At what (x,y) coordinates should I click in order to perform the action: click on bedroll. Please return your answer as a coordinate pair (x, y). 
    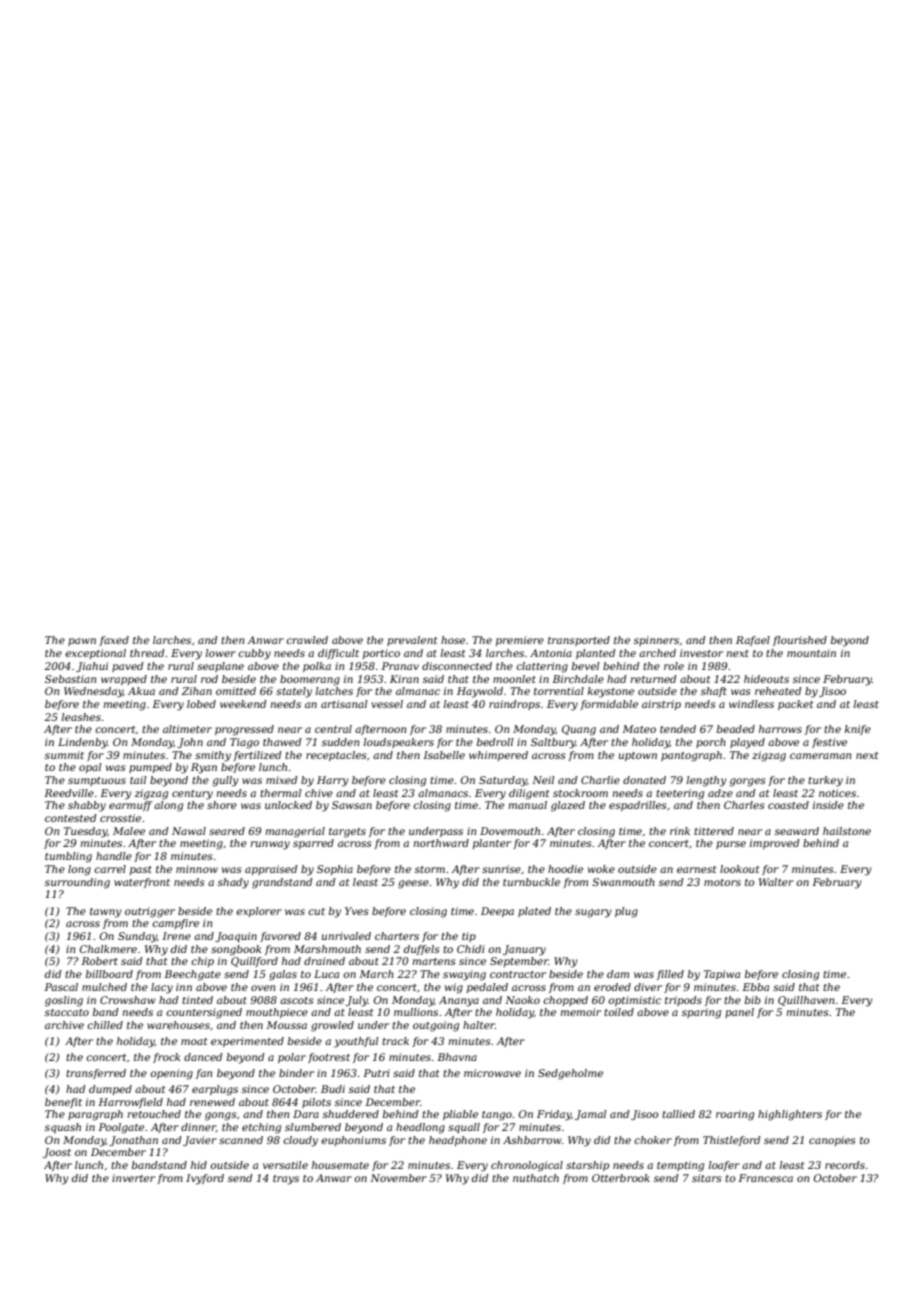
    Looking at the image, I should click on (495, 742).
